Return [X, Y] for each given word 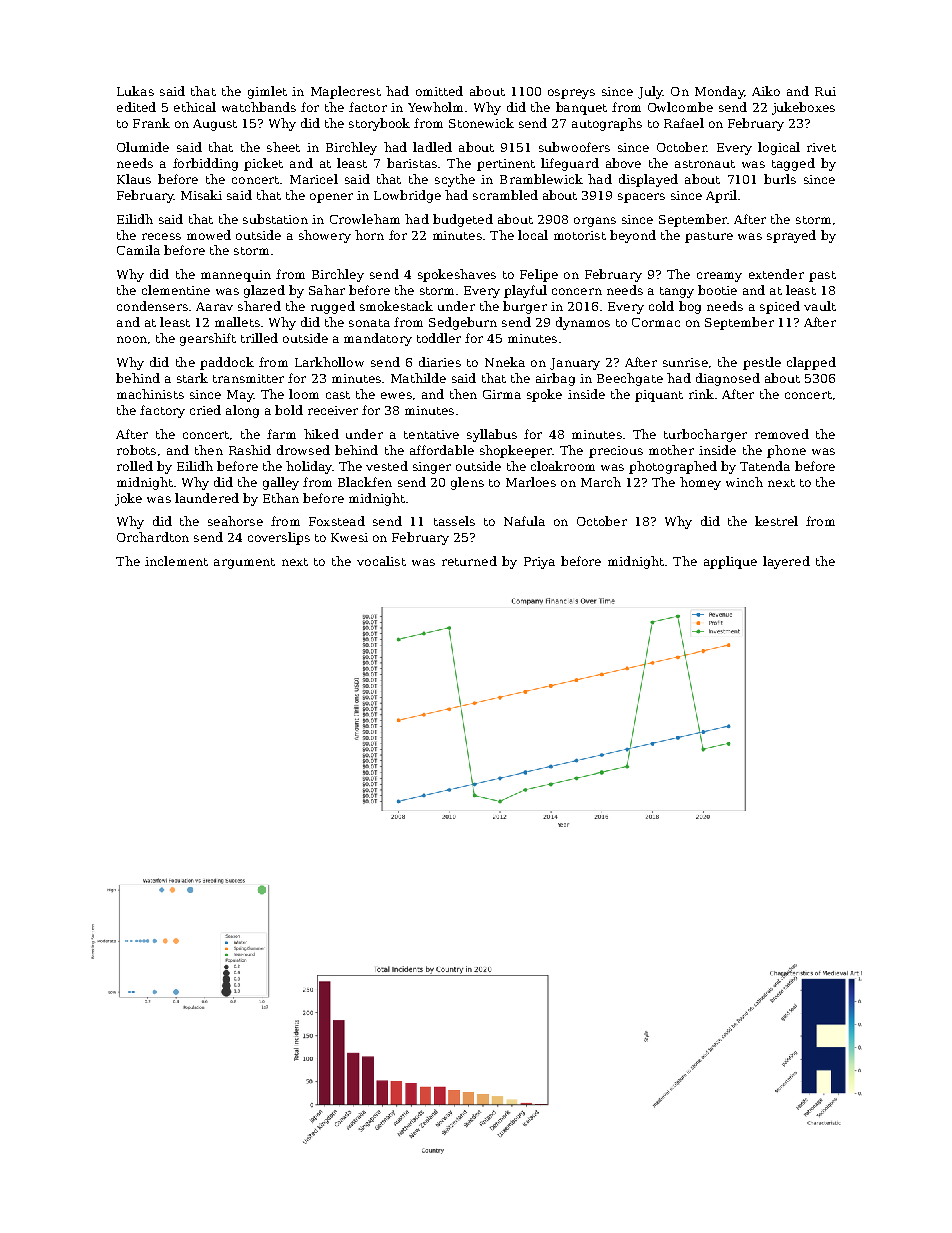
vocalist [381, 561]
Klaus [134, 179]
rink [701, 394]
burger [525, 307]
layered [786, 562]
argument [244, 563]
